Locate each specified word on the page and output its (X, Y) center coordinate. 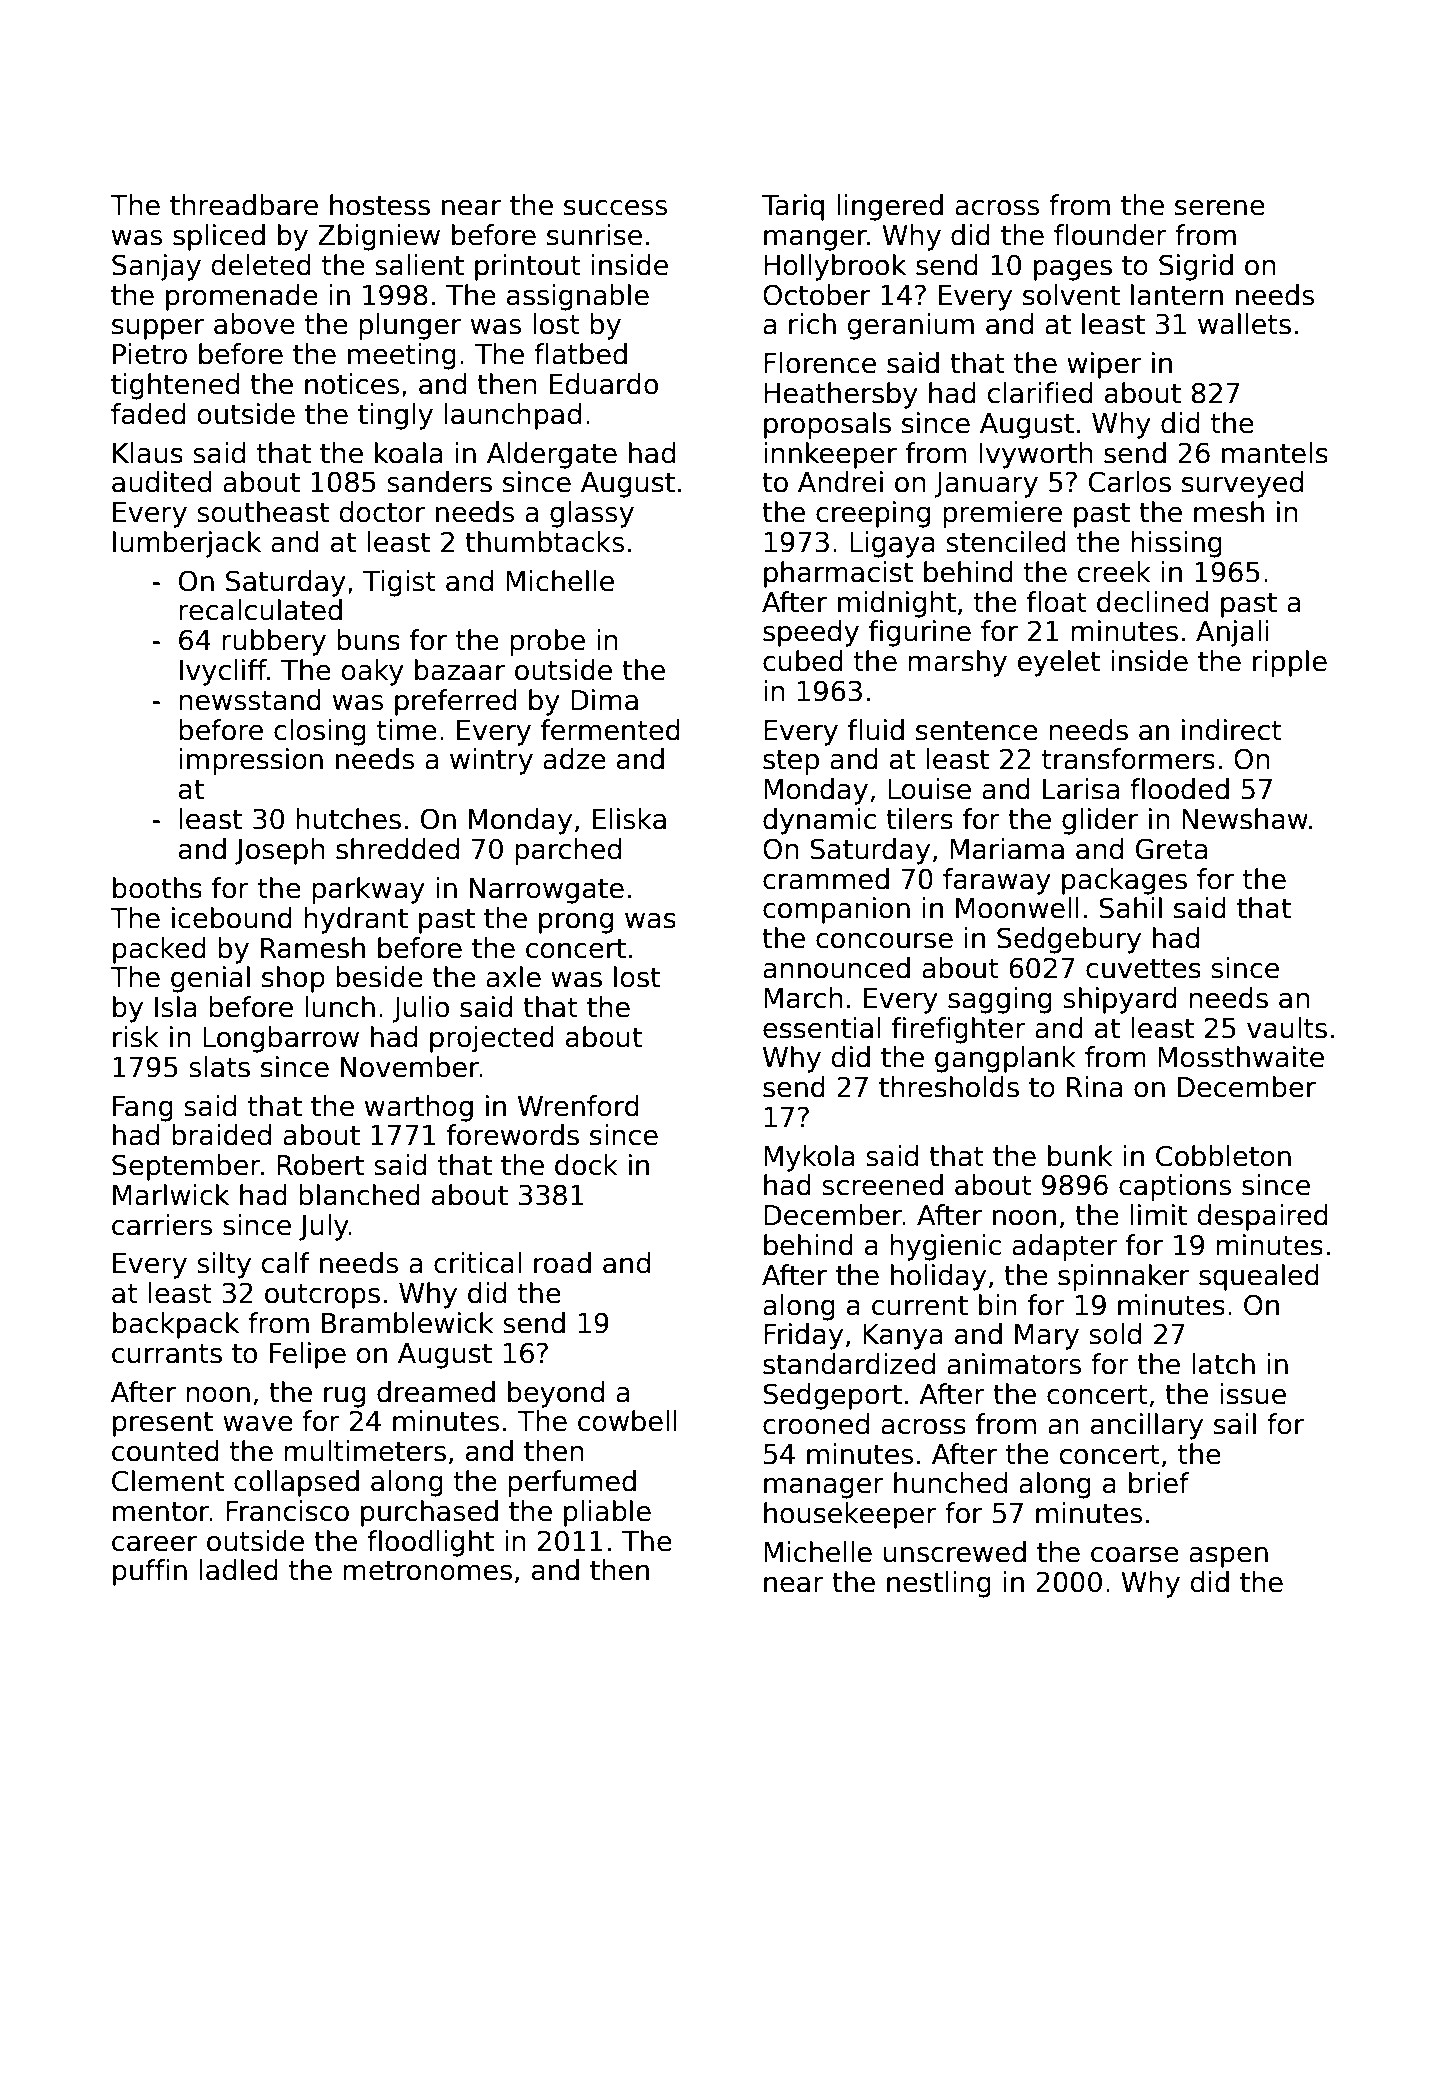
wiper (1104, 365)
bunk (1080, 1156)
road (562, 1263)
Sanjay (156, 267)
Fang (143, 1109)
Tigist (399, 583)
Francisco (287, 1511)
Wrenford (578, 1106)
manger (815, 240)
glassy (592, 514)
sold (1115, 1334)
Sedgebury (1069, 940)
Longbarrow (281, 1039)
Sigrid (1196, 267)
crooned (816, 1424)
